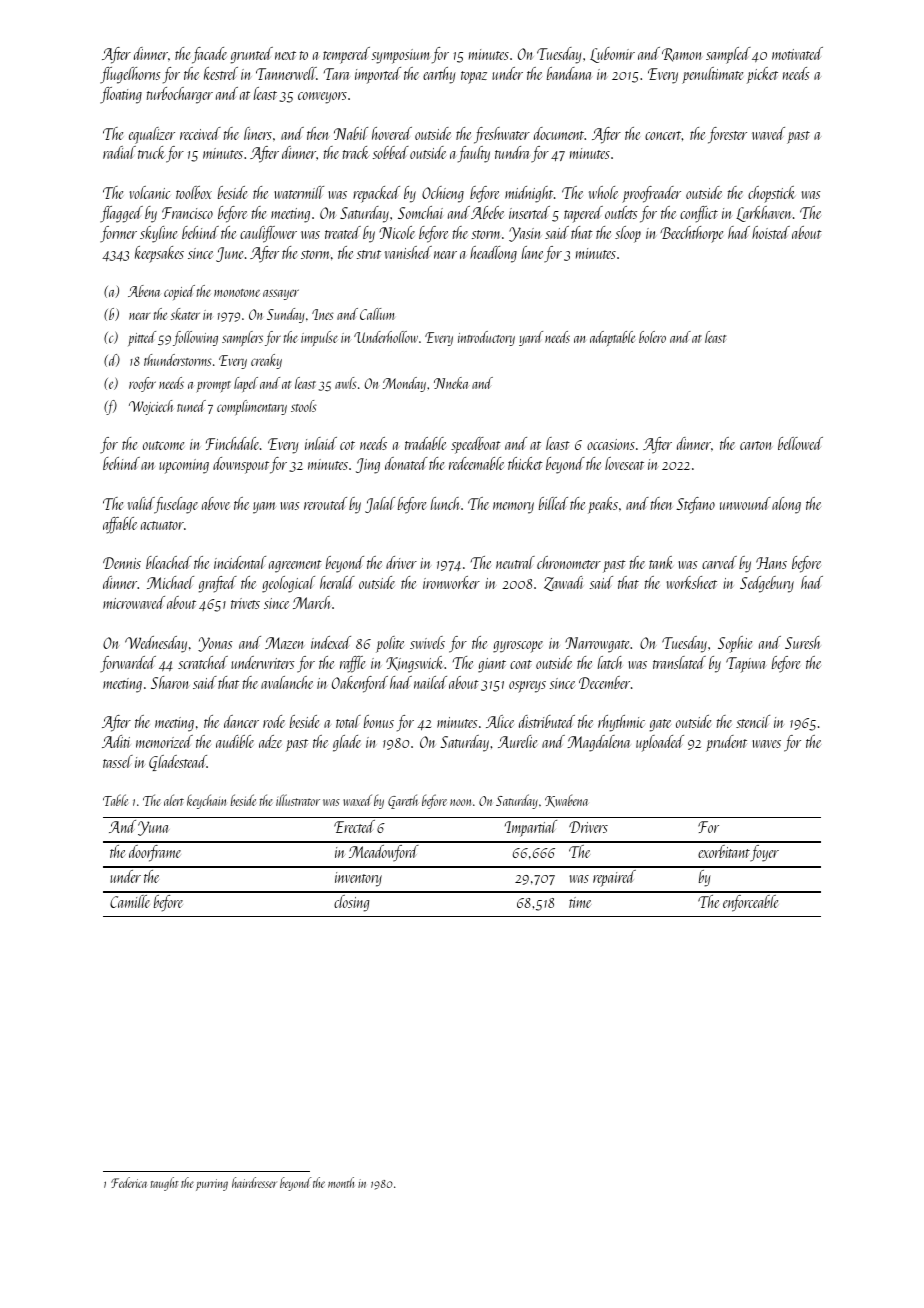 This screenshot has height=1308, width=924. Describe the element at coordinates (119, 152) in the screenshot. I see `radial` at that location.
